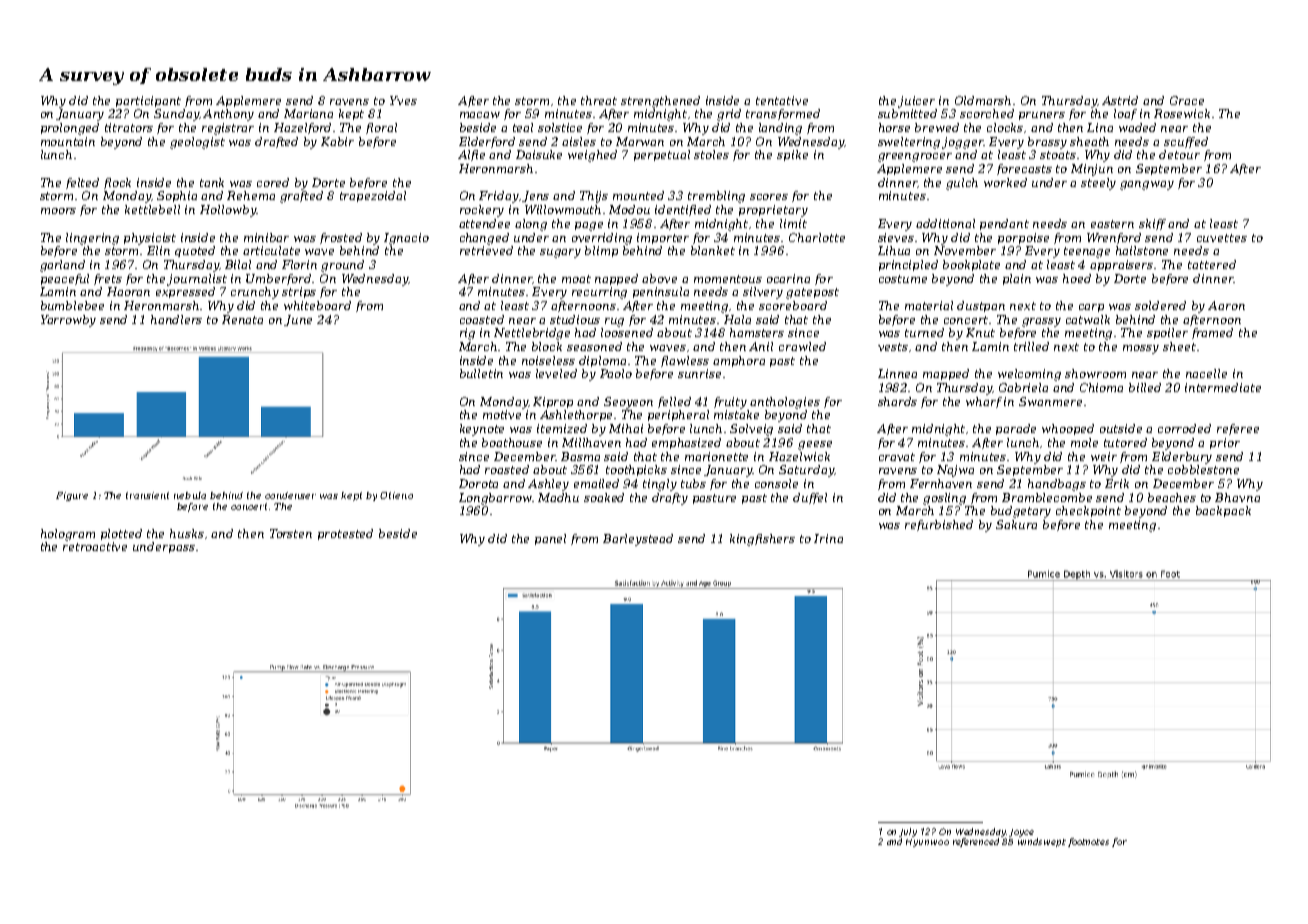 This screenshot has width=1308, height=924. Describe the element at coordinates (927, 843) in the screenshot. I see `Hyunwoo` at that location.
